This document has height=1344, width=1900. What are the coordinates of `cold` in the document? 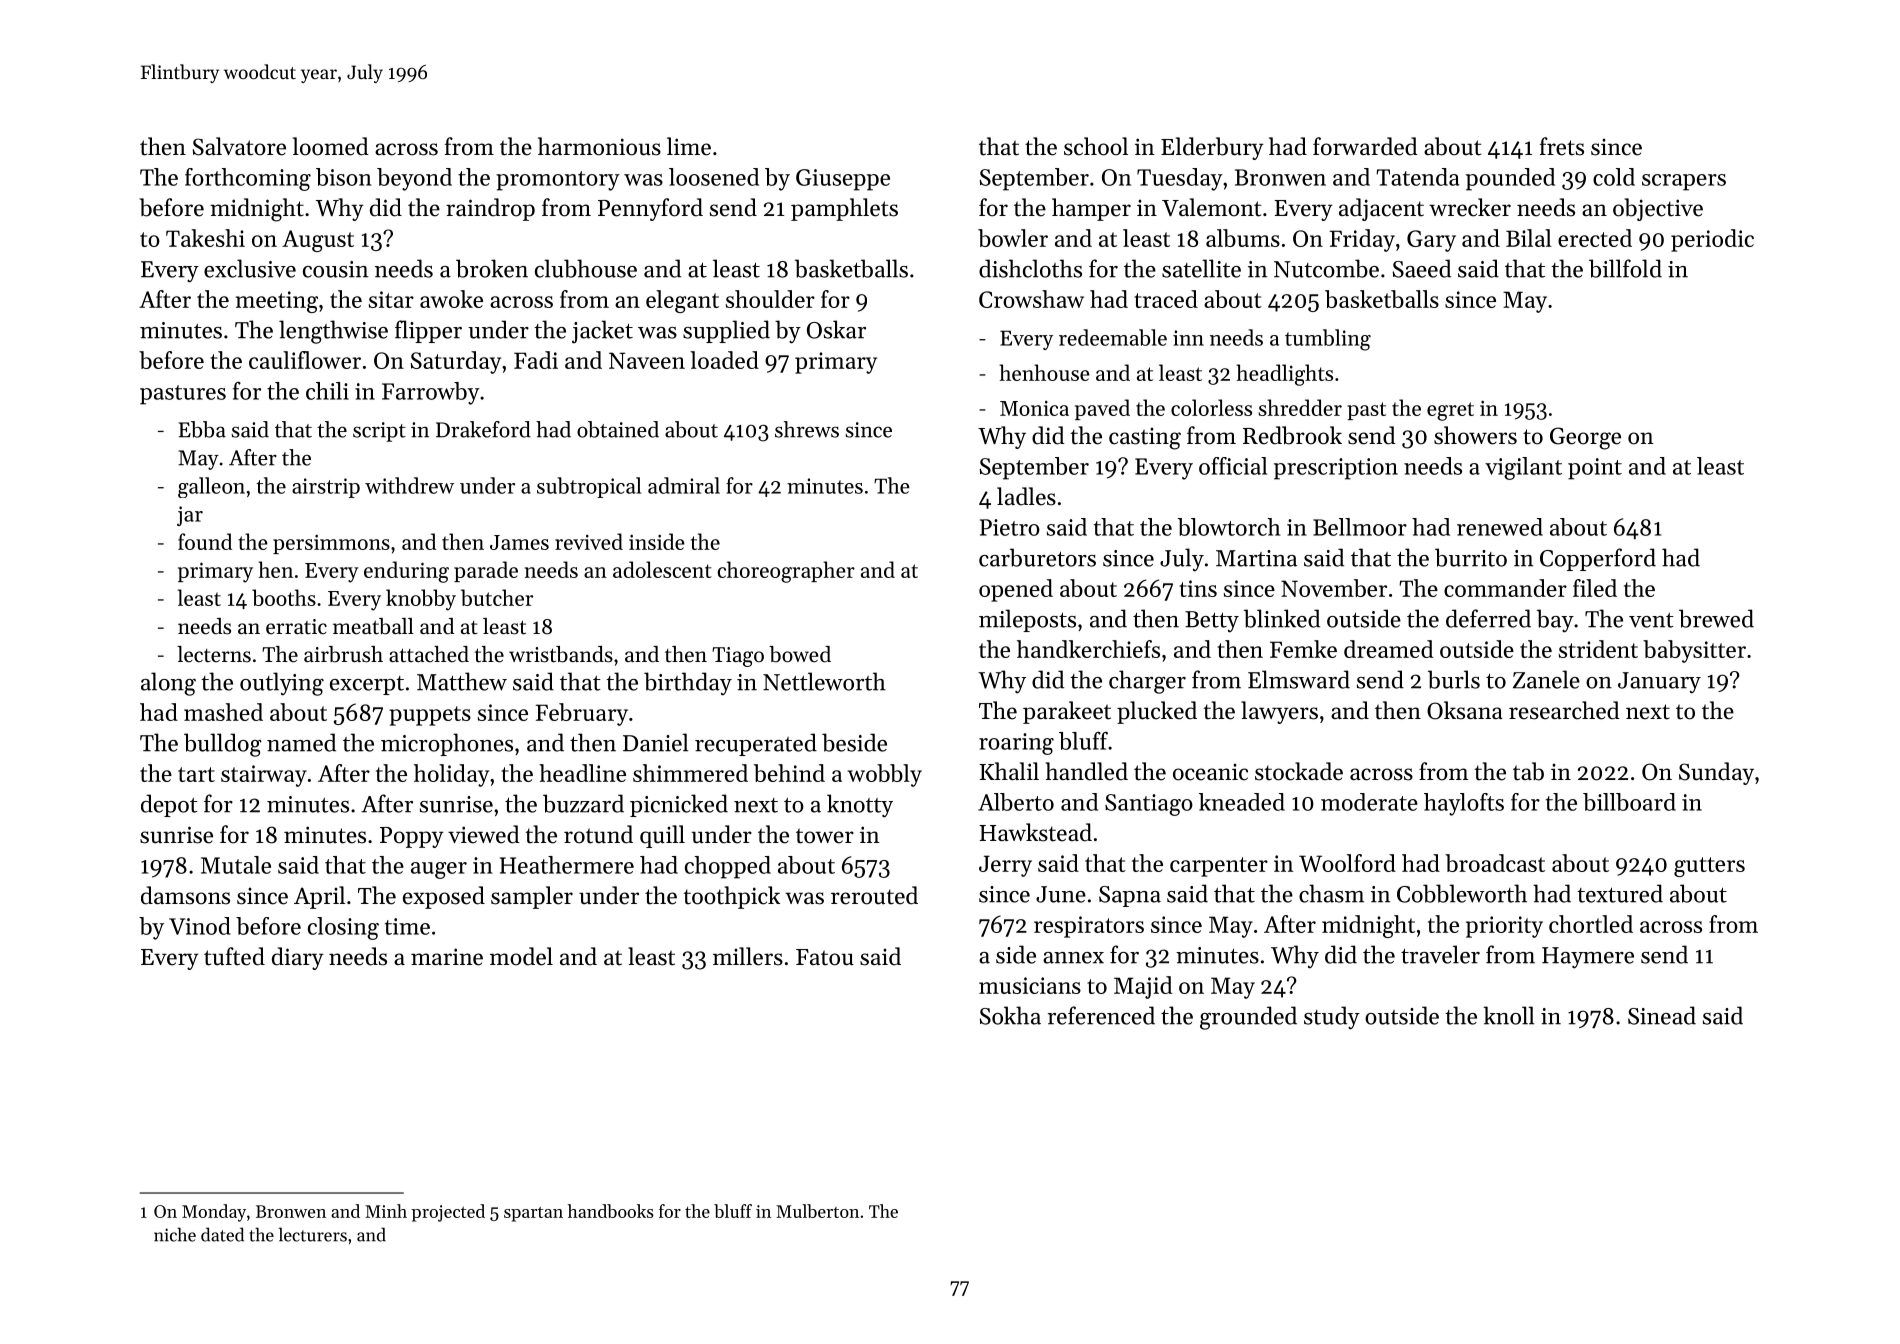 It's located at (1614, 177).
